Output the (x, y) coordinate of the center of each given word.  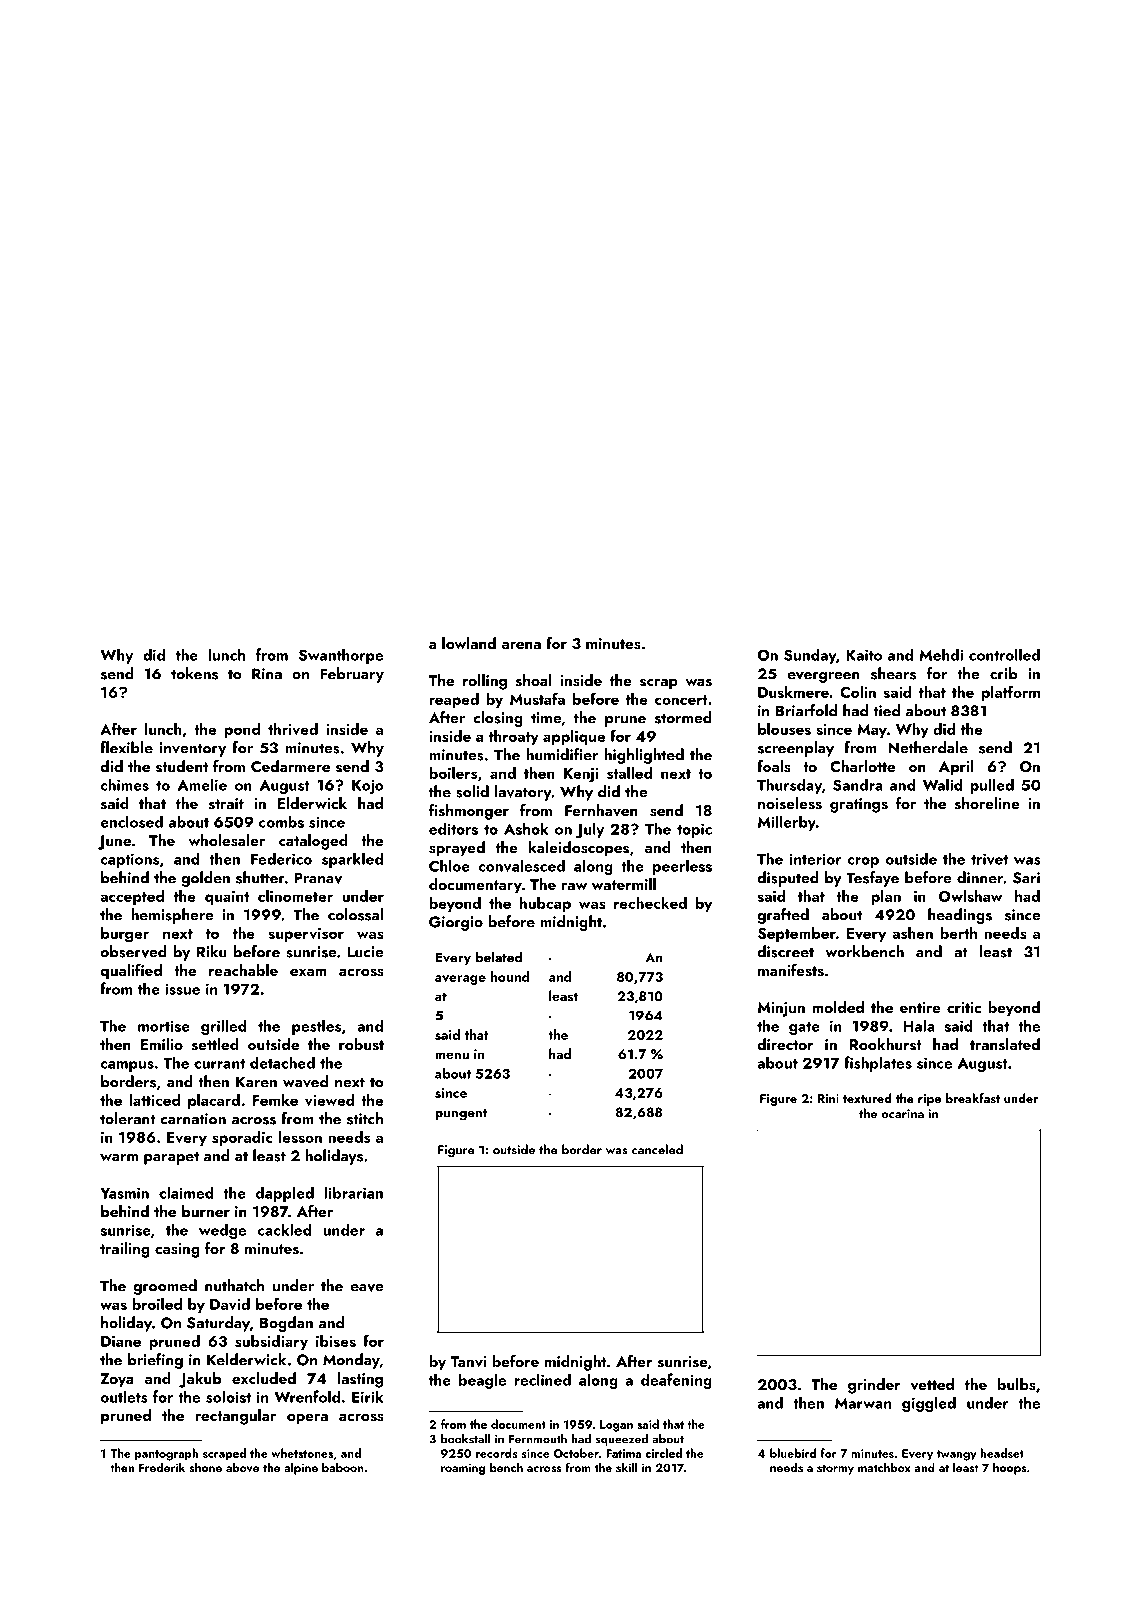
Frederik (162, 1467)
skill (627, 1467)
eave (367, 1288)
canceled (657, 1149)
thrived (293, 729)
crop (863, 862)
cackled (285, 1229)
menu (452, 1055)
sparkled (352, 860)
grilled (224, 1027)
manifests (791, 970)
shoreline (987, 803)
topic (694, 830)
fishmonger (469, 812)
